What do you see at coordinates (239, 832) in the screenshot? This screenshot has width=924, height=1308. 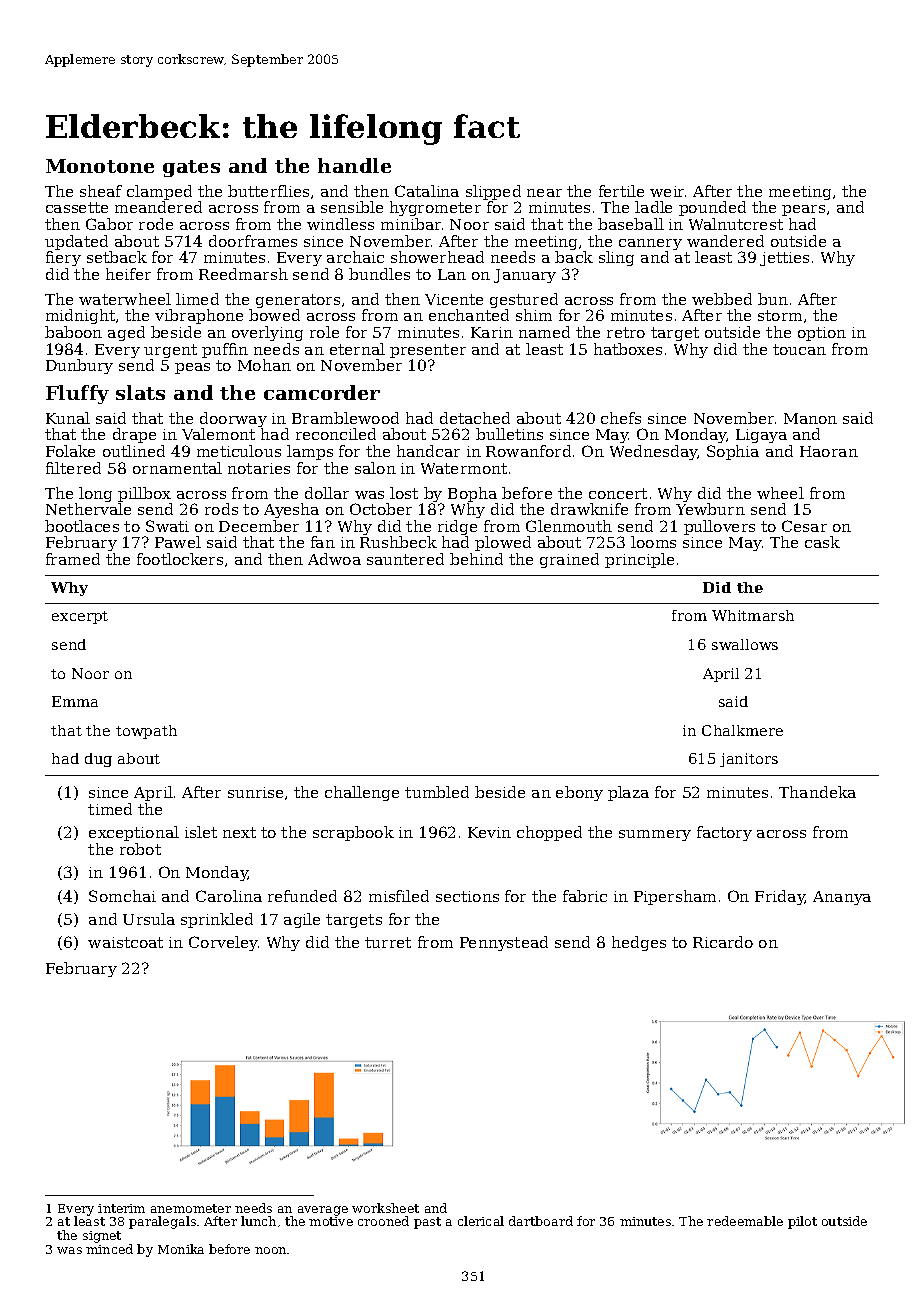 I see `next` at bounding box center [239, 832].
